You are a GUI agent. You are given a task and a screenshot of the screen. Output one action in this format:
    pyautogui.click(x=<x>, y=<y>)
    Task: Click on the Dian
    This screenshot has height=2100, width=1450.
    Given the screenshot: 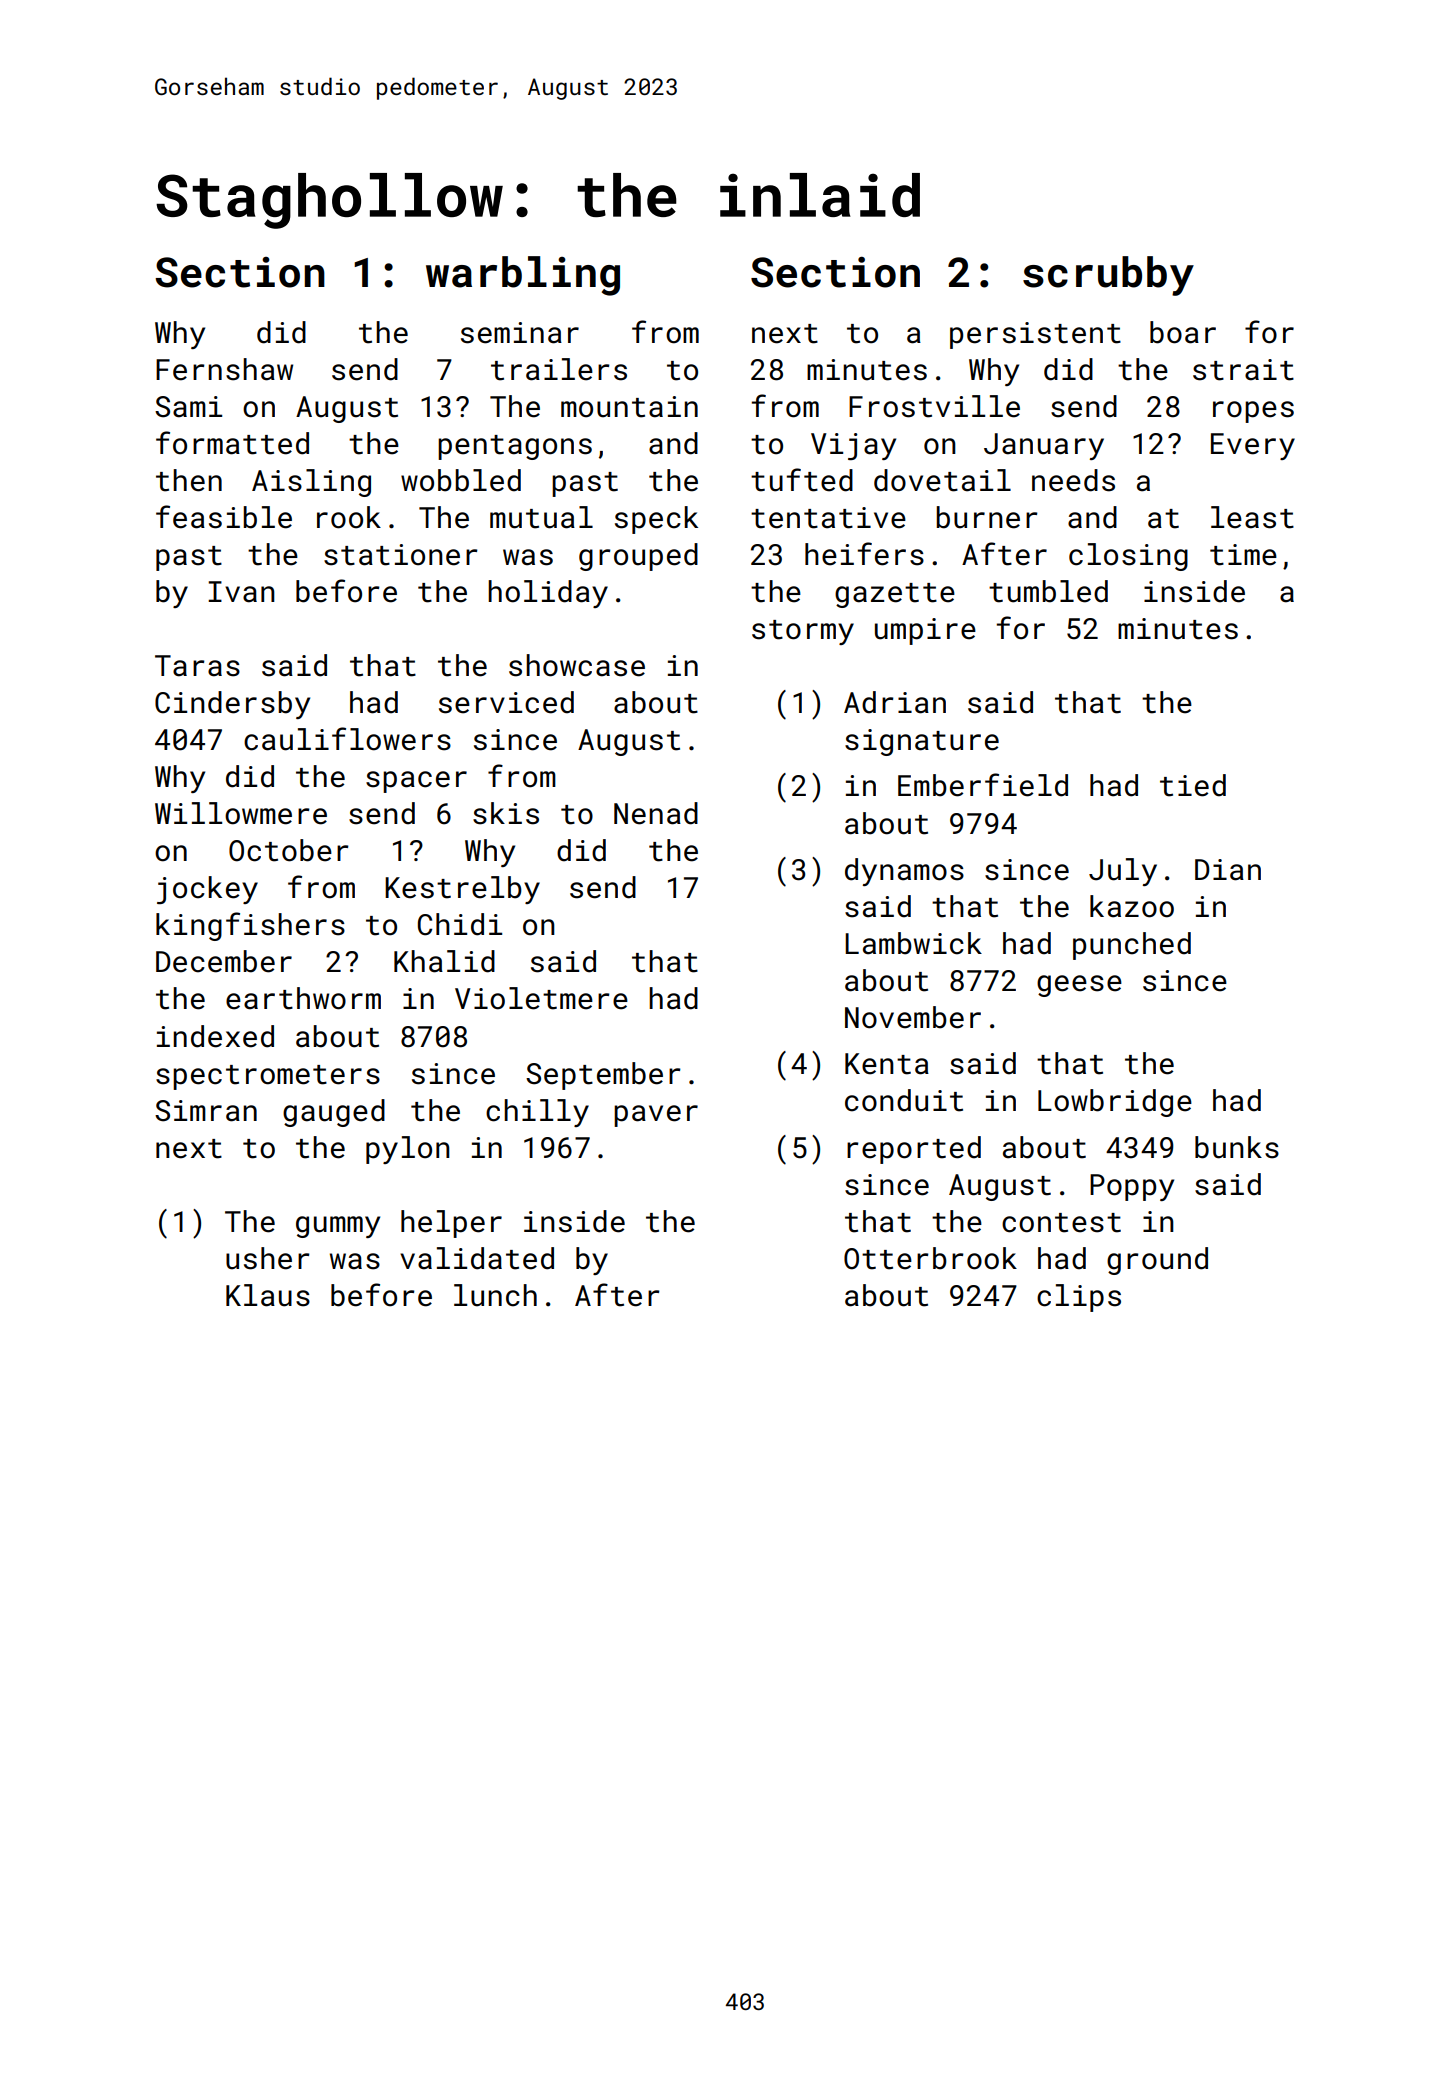 What is the action you would take?
    pyautogui.click(x=1228, y=870)
